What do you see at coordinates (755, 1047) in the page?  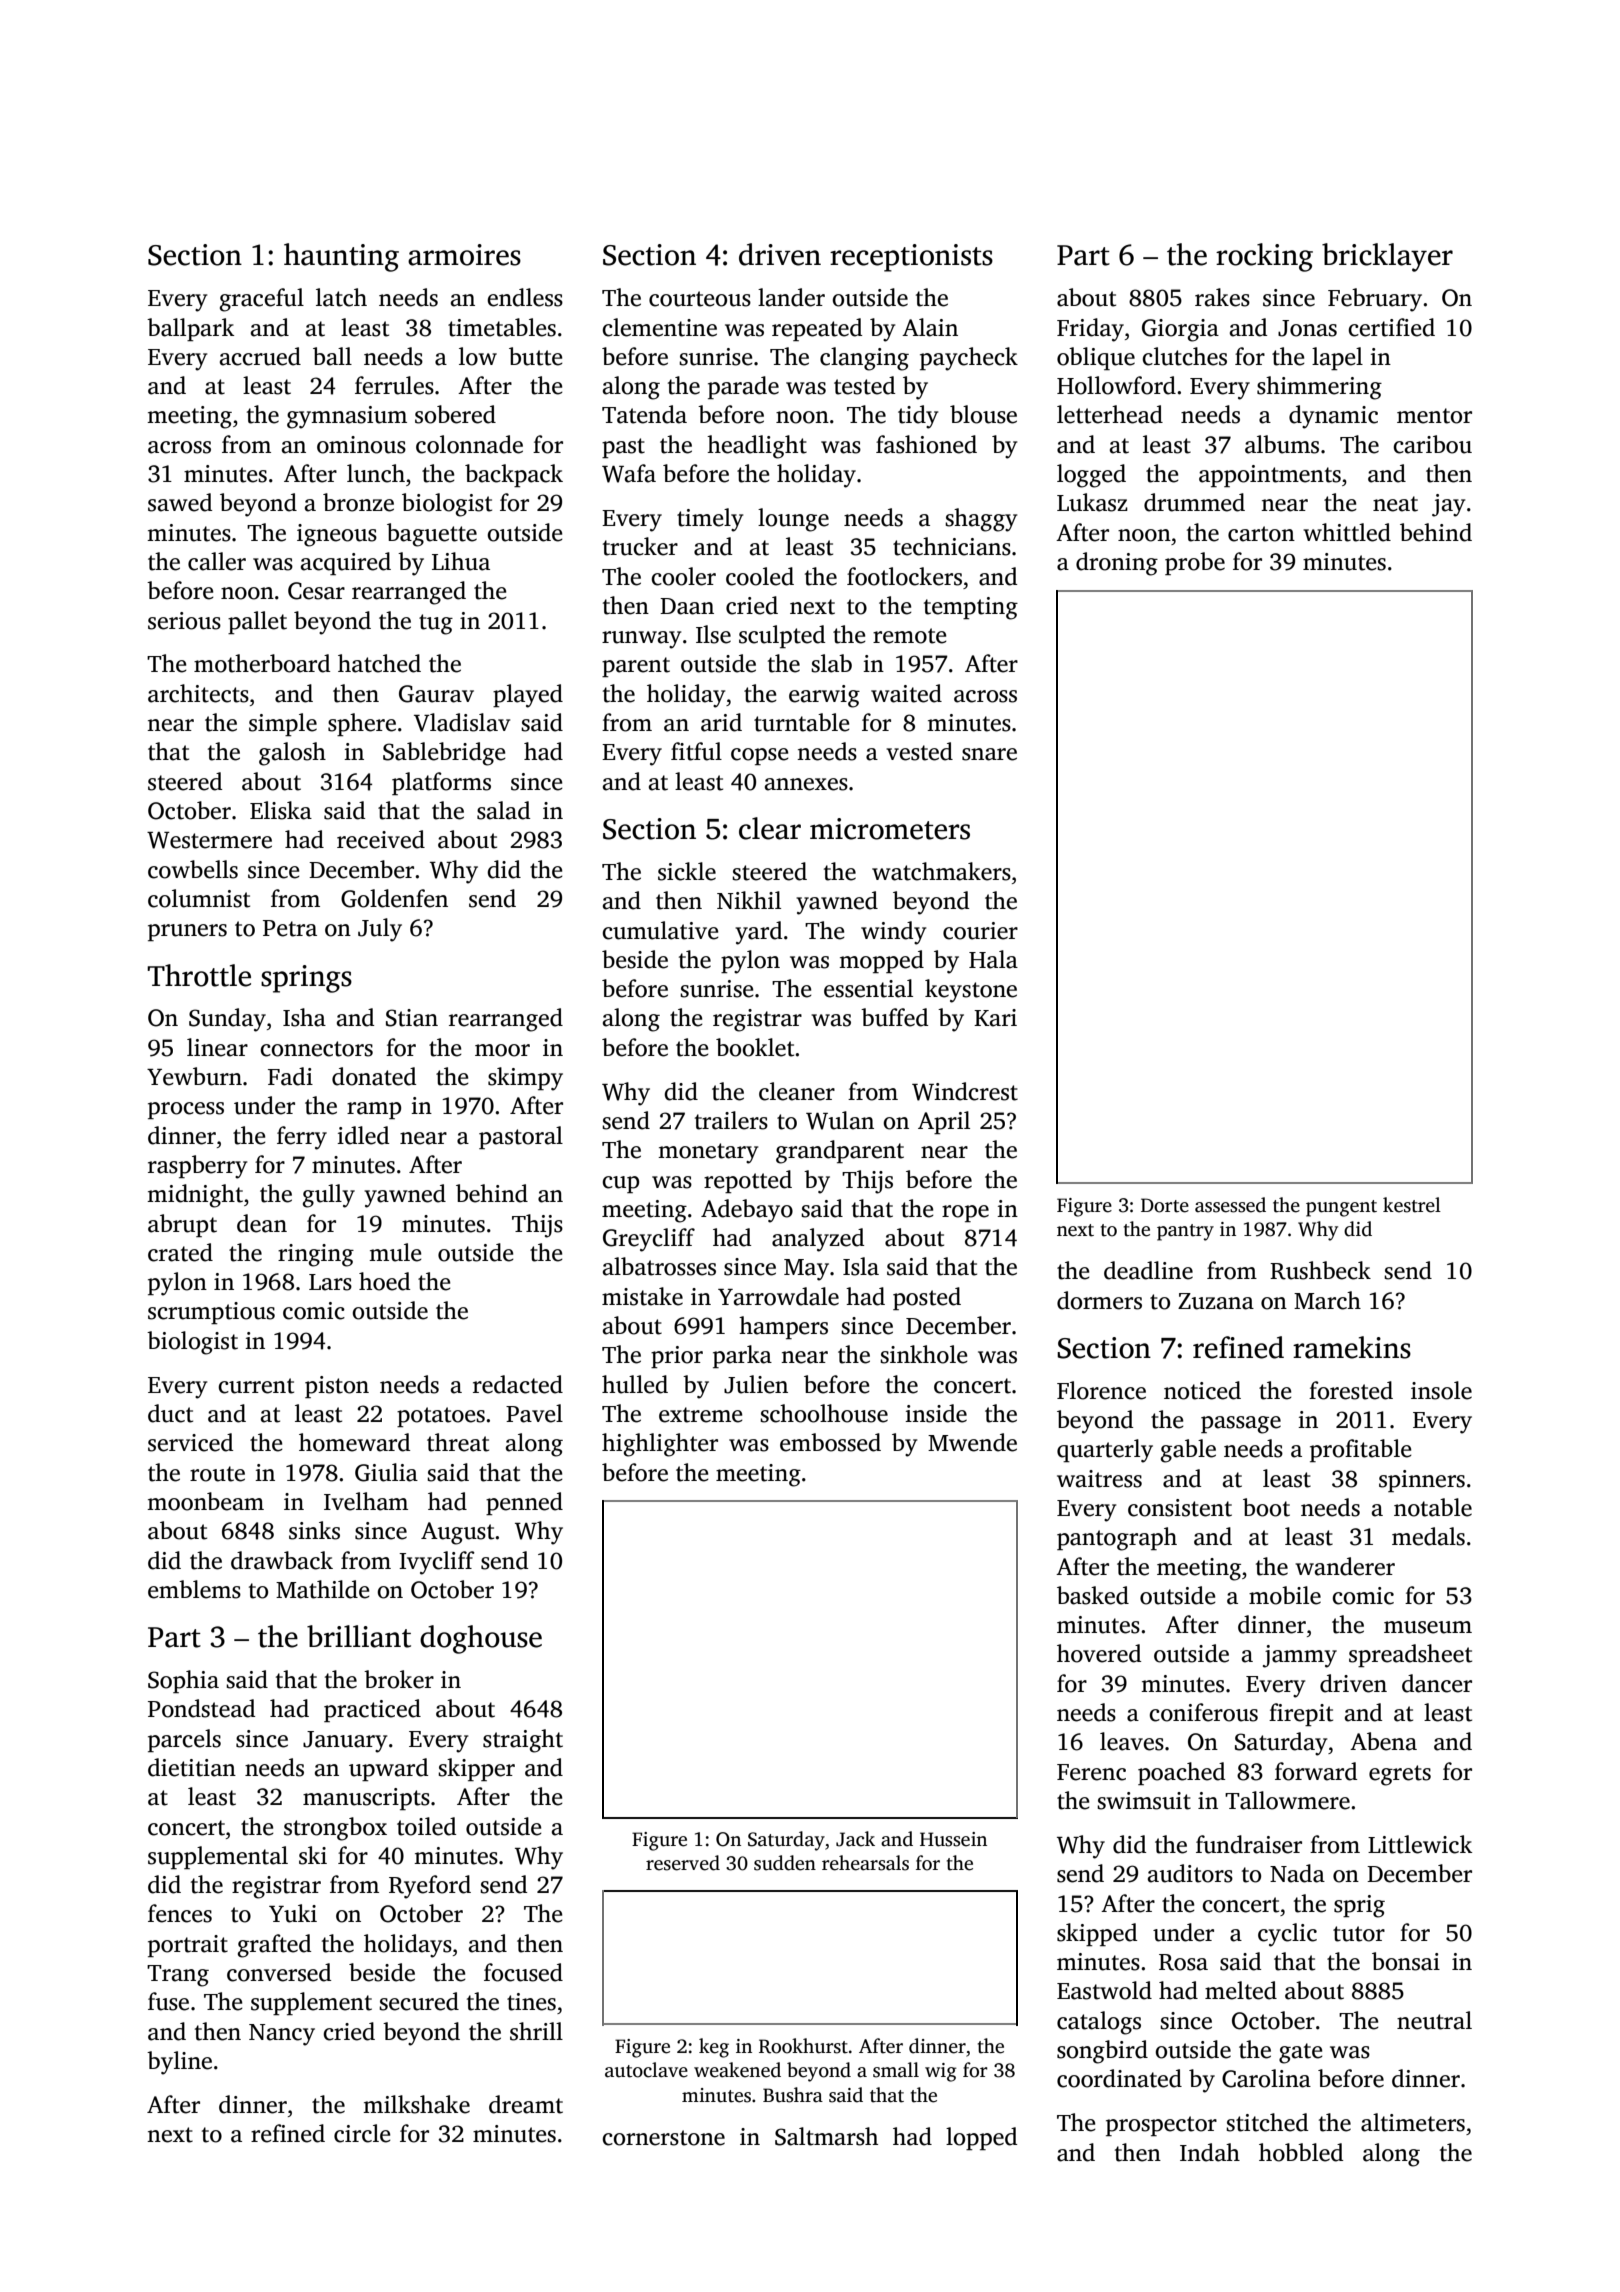 I see `booklet` at bounding box center [755, 1047].
